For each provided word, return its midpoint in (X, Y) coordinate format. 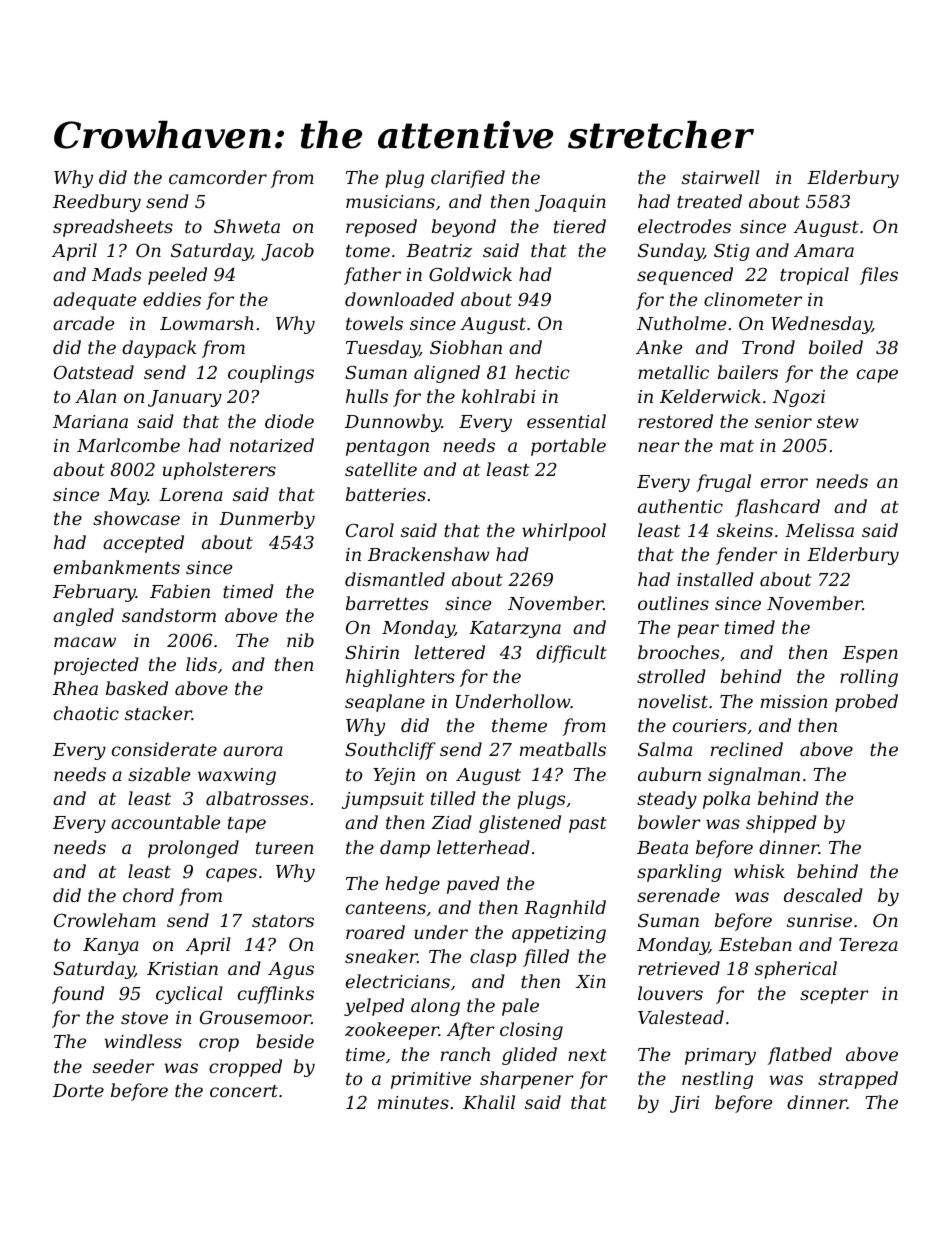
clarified (468, 179)
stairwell (721, 177)
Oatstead (94, 372)
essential (566, 421)
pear (698, 631)
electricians (398, 981)
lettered (450, 652)
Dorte (78, 1090)
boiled (836, 347)
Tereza (868, 945)
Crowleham (105, 920)
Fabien (180, 591)
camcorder (218, 177)
